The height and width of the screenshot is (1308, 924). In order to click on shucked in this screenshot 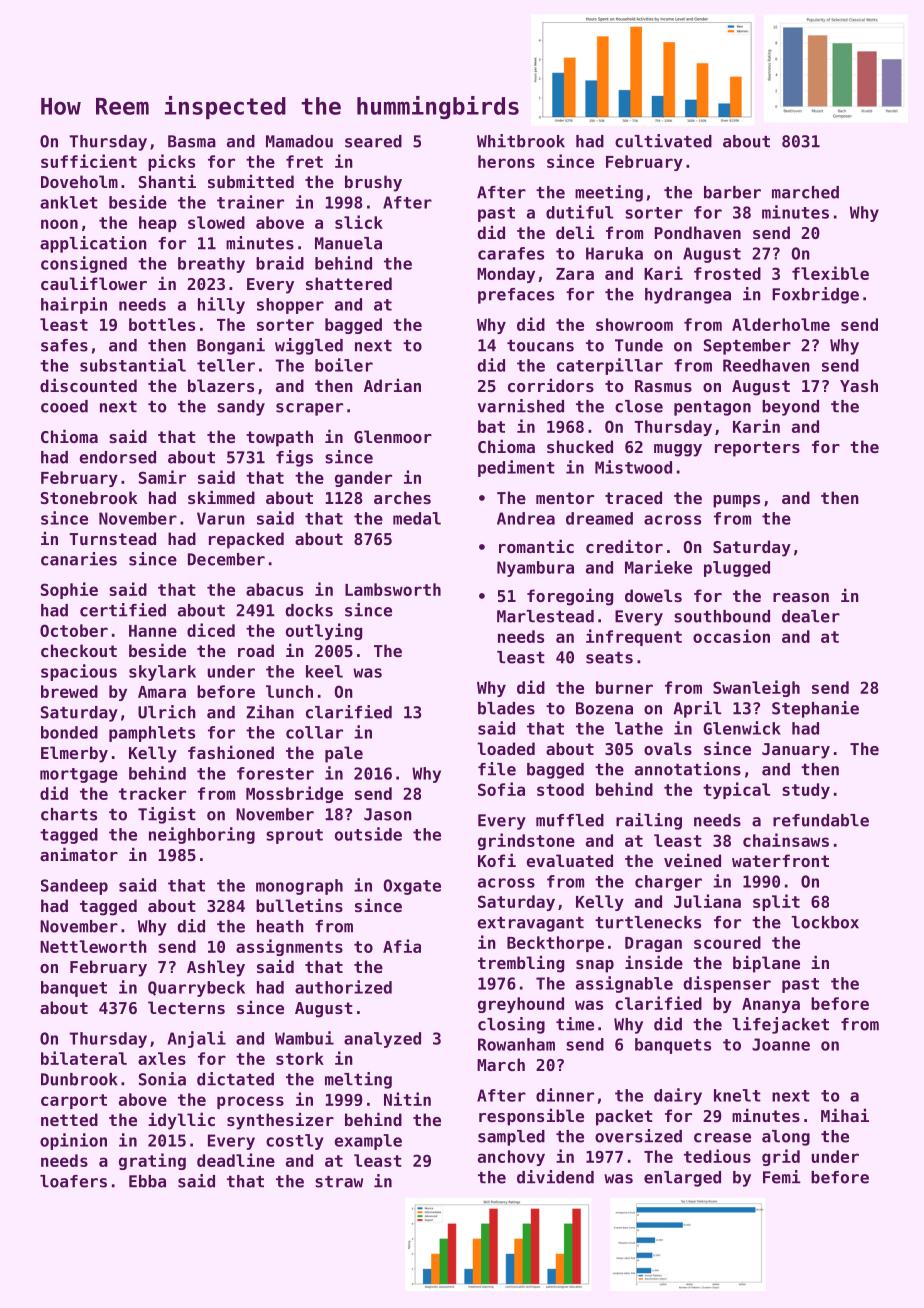, I will do `click(580, 446)`.
